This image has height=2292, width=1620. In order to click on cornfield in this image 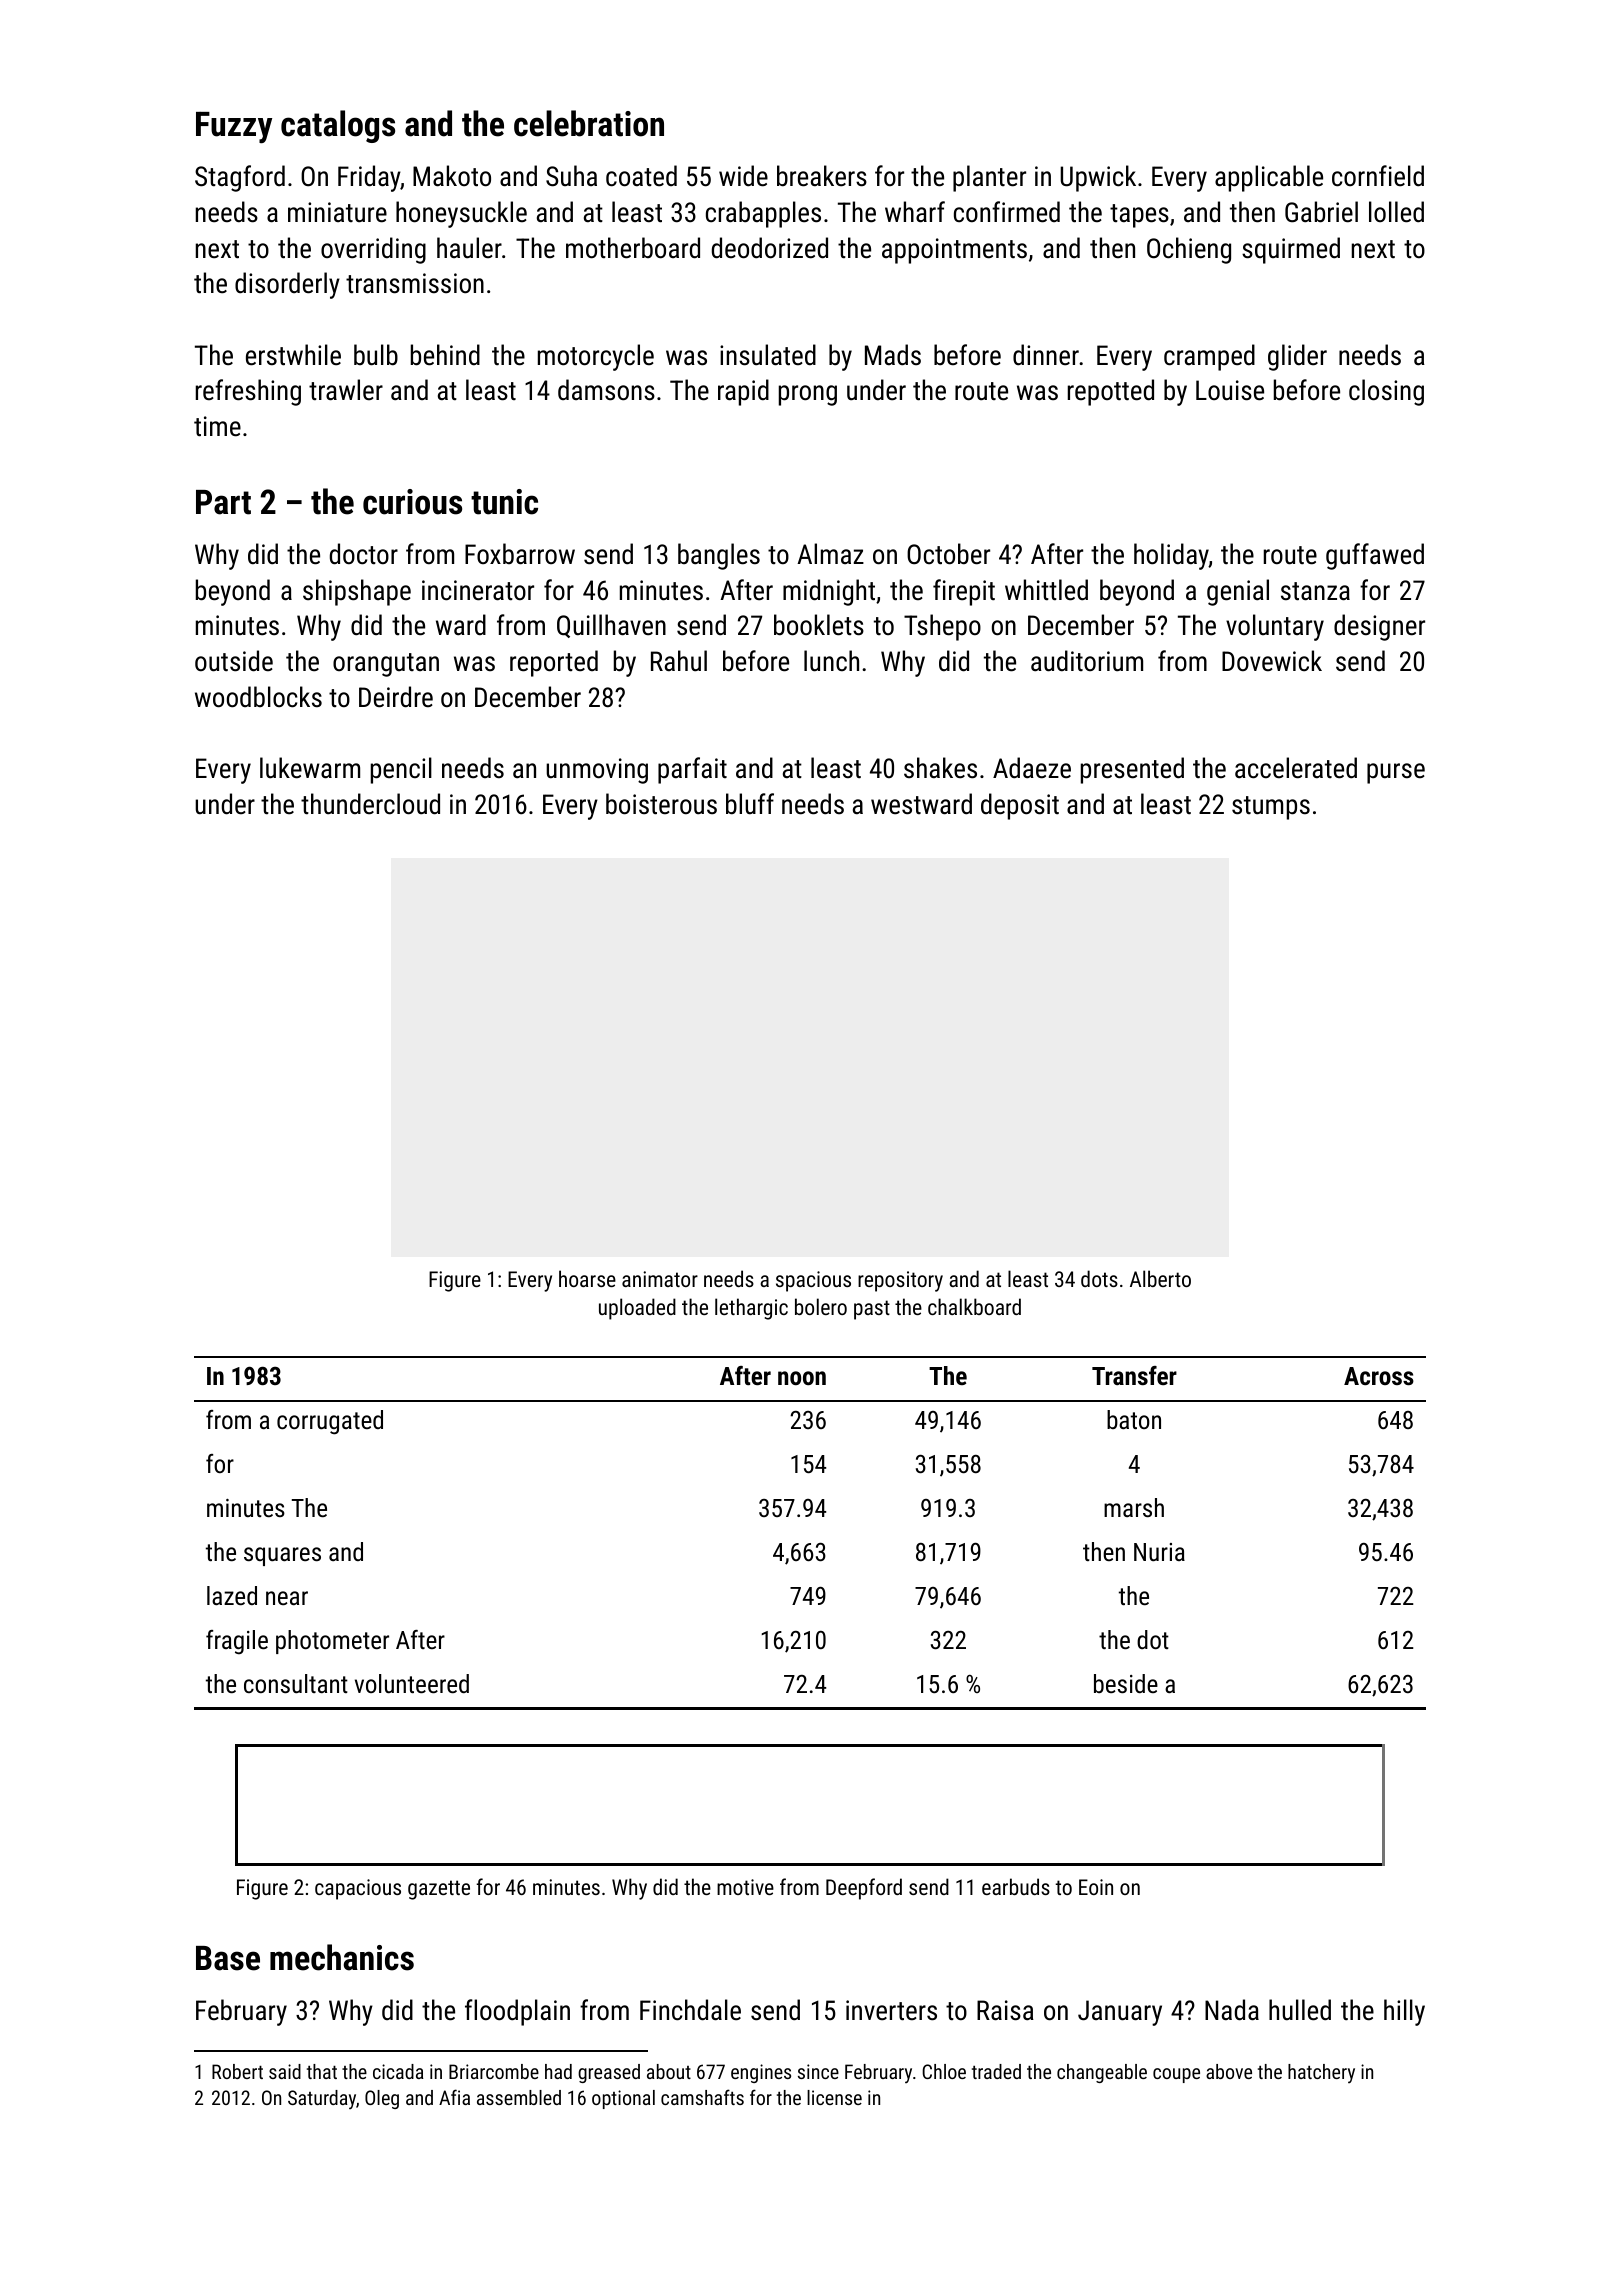, I will do `click(1378, 176)`.
